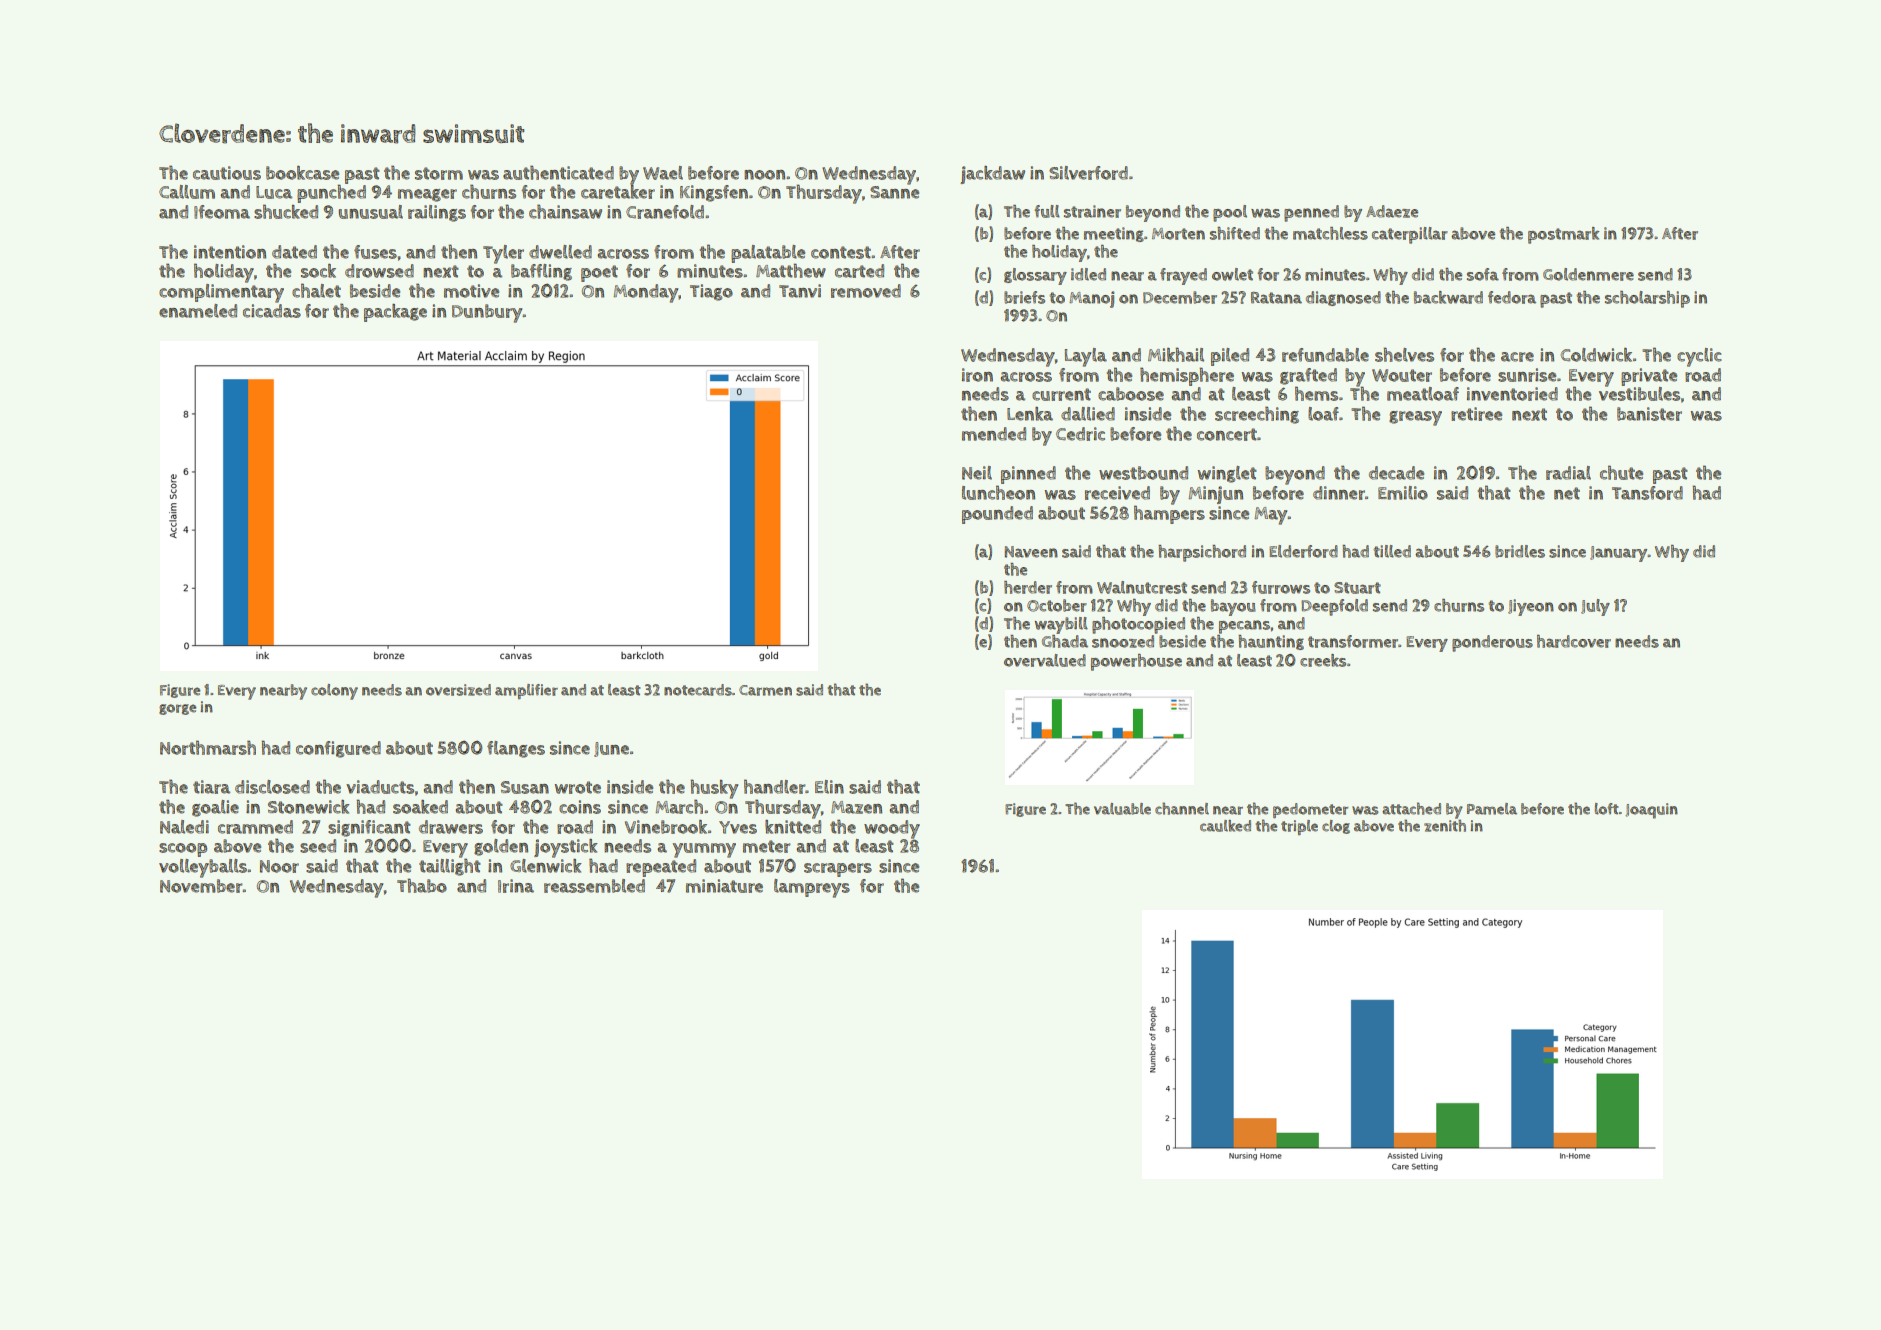  I want to click on zenith, so click(1445, 825).
